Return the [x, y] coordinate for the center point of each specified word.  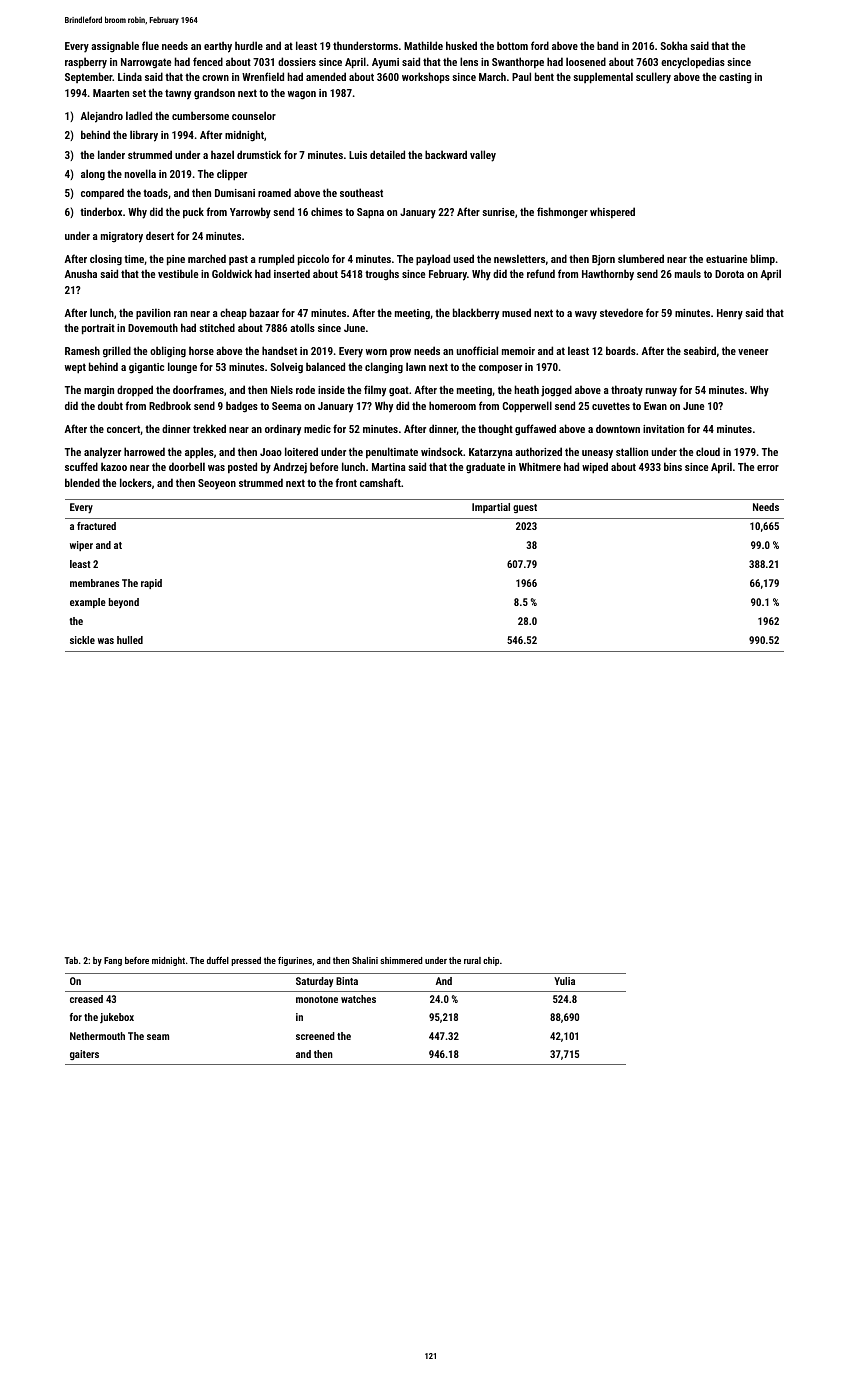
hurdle [249, 45]
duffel [218, 960]
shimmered [401, 960]
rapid [151, 584]
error [768, 468]
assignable [115, 47]
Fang [113, 961]
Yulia [564, 981]
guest [525, 508]
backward [446, 154]
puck [193, 212]
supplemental [603, 78]
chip [491, 961]
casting [735, 78]
